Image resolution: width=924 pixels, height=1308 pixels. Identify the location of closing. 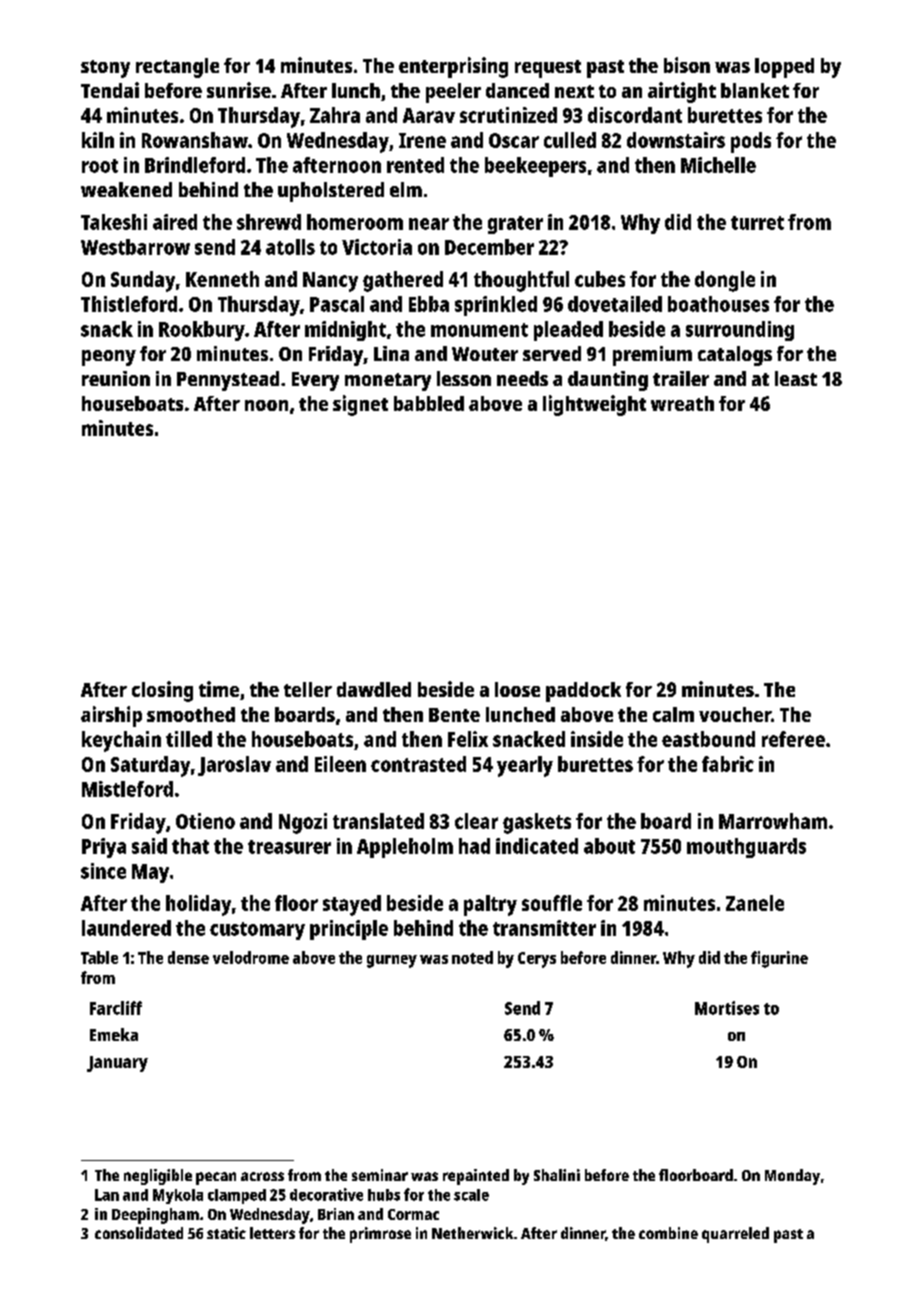
(162, 691).
